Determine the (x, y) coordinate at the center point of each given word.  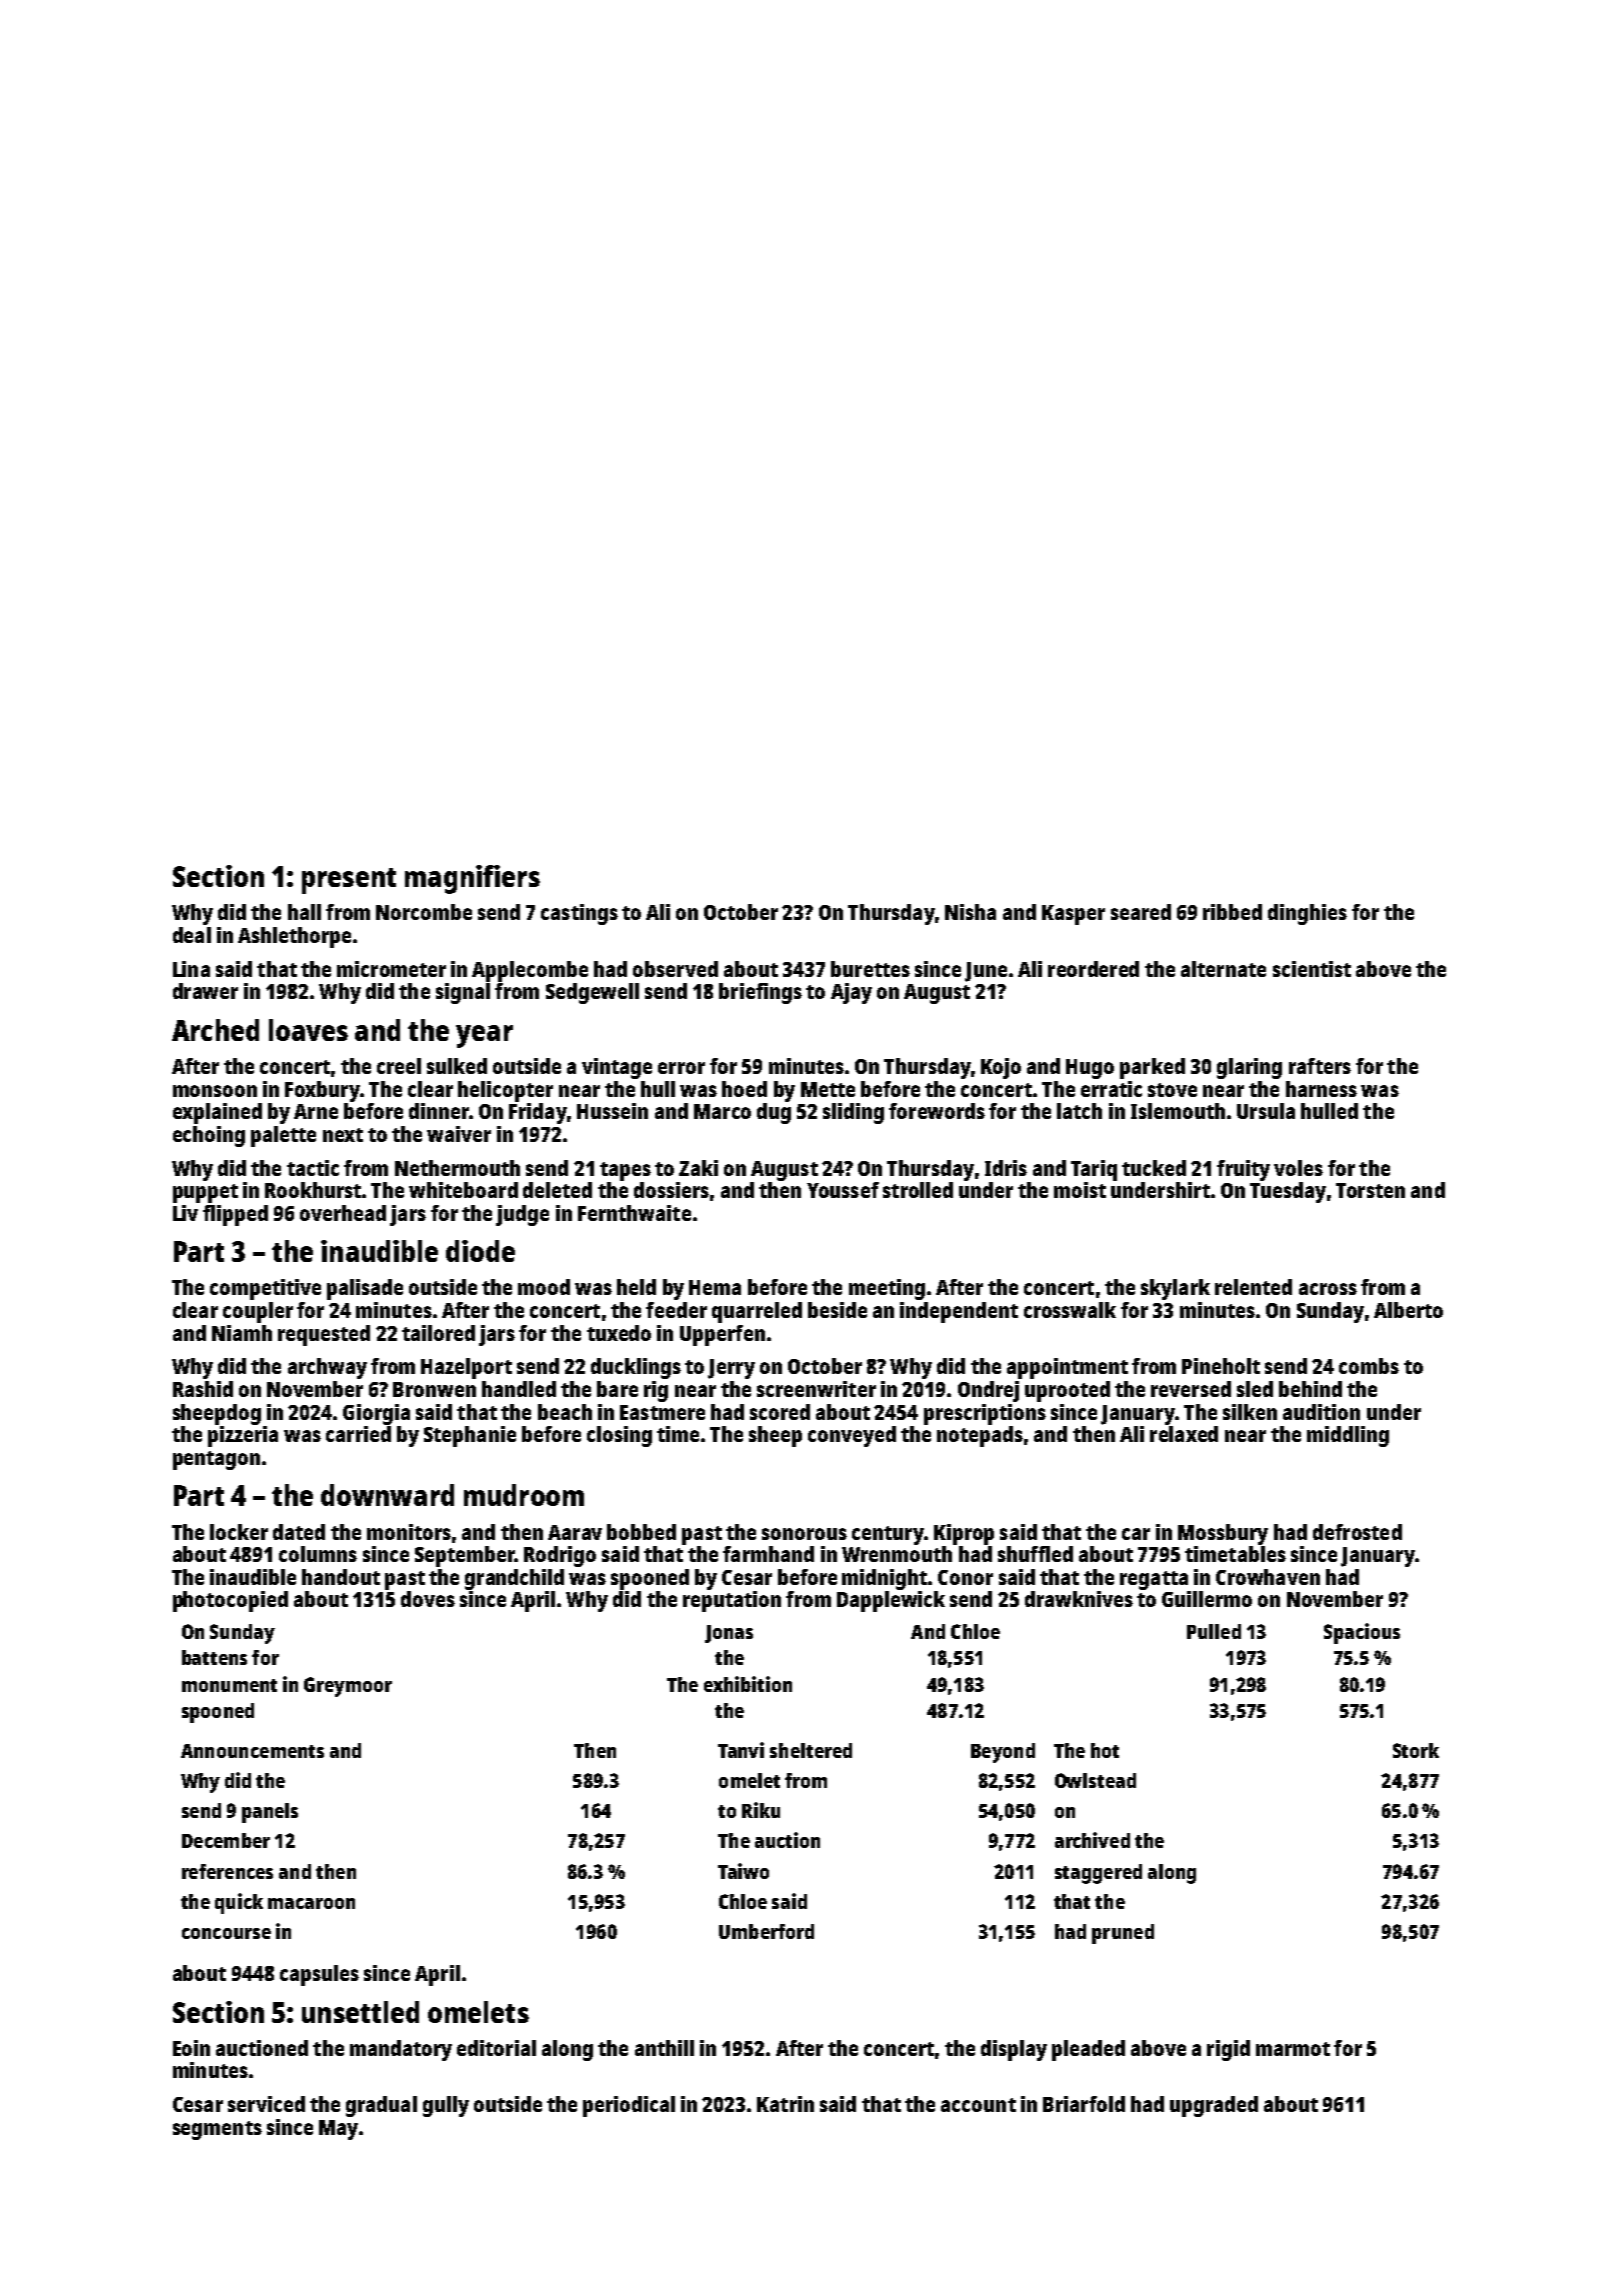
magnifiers (472, 879)
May (338, 2130)
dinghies (1307, 914)
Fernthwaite (634, 1213)
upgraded (1214, 2106)
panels (270, 1813)
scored (780, 1412)
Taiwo (743, 1871)
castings (579, 914)
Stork (1416, 1750)
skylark (1175, 1289)
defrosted (1357, 1532)
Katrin (785, 2104)
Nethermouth (457, 1168)
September (465, 1556)
